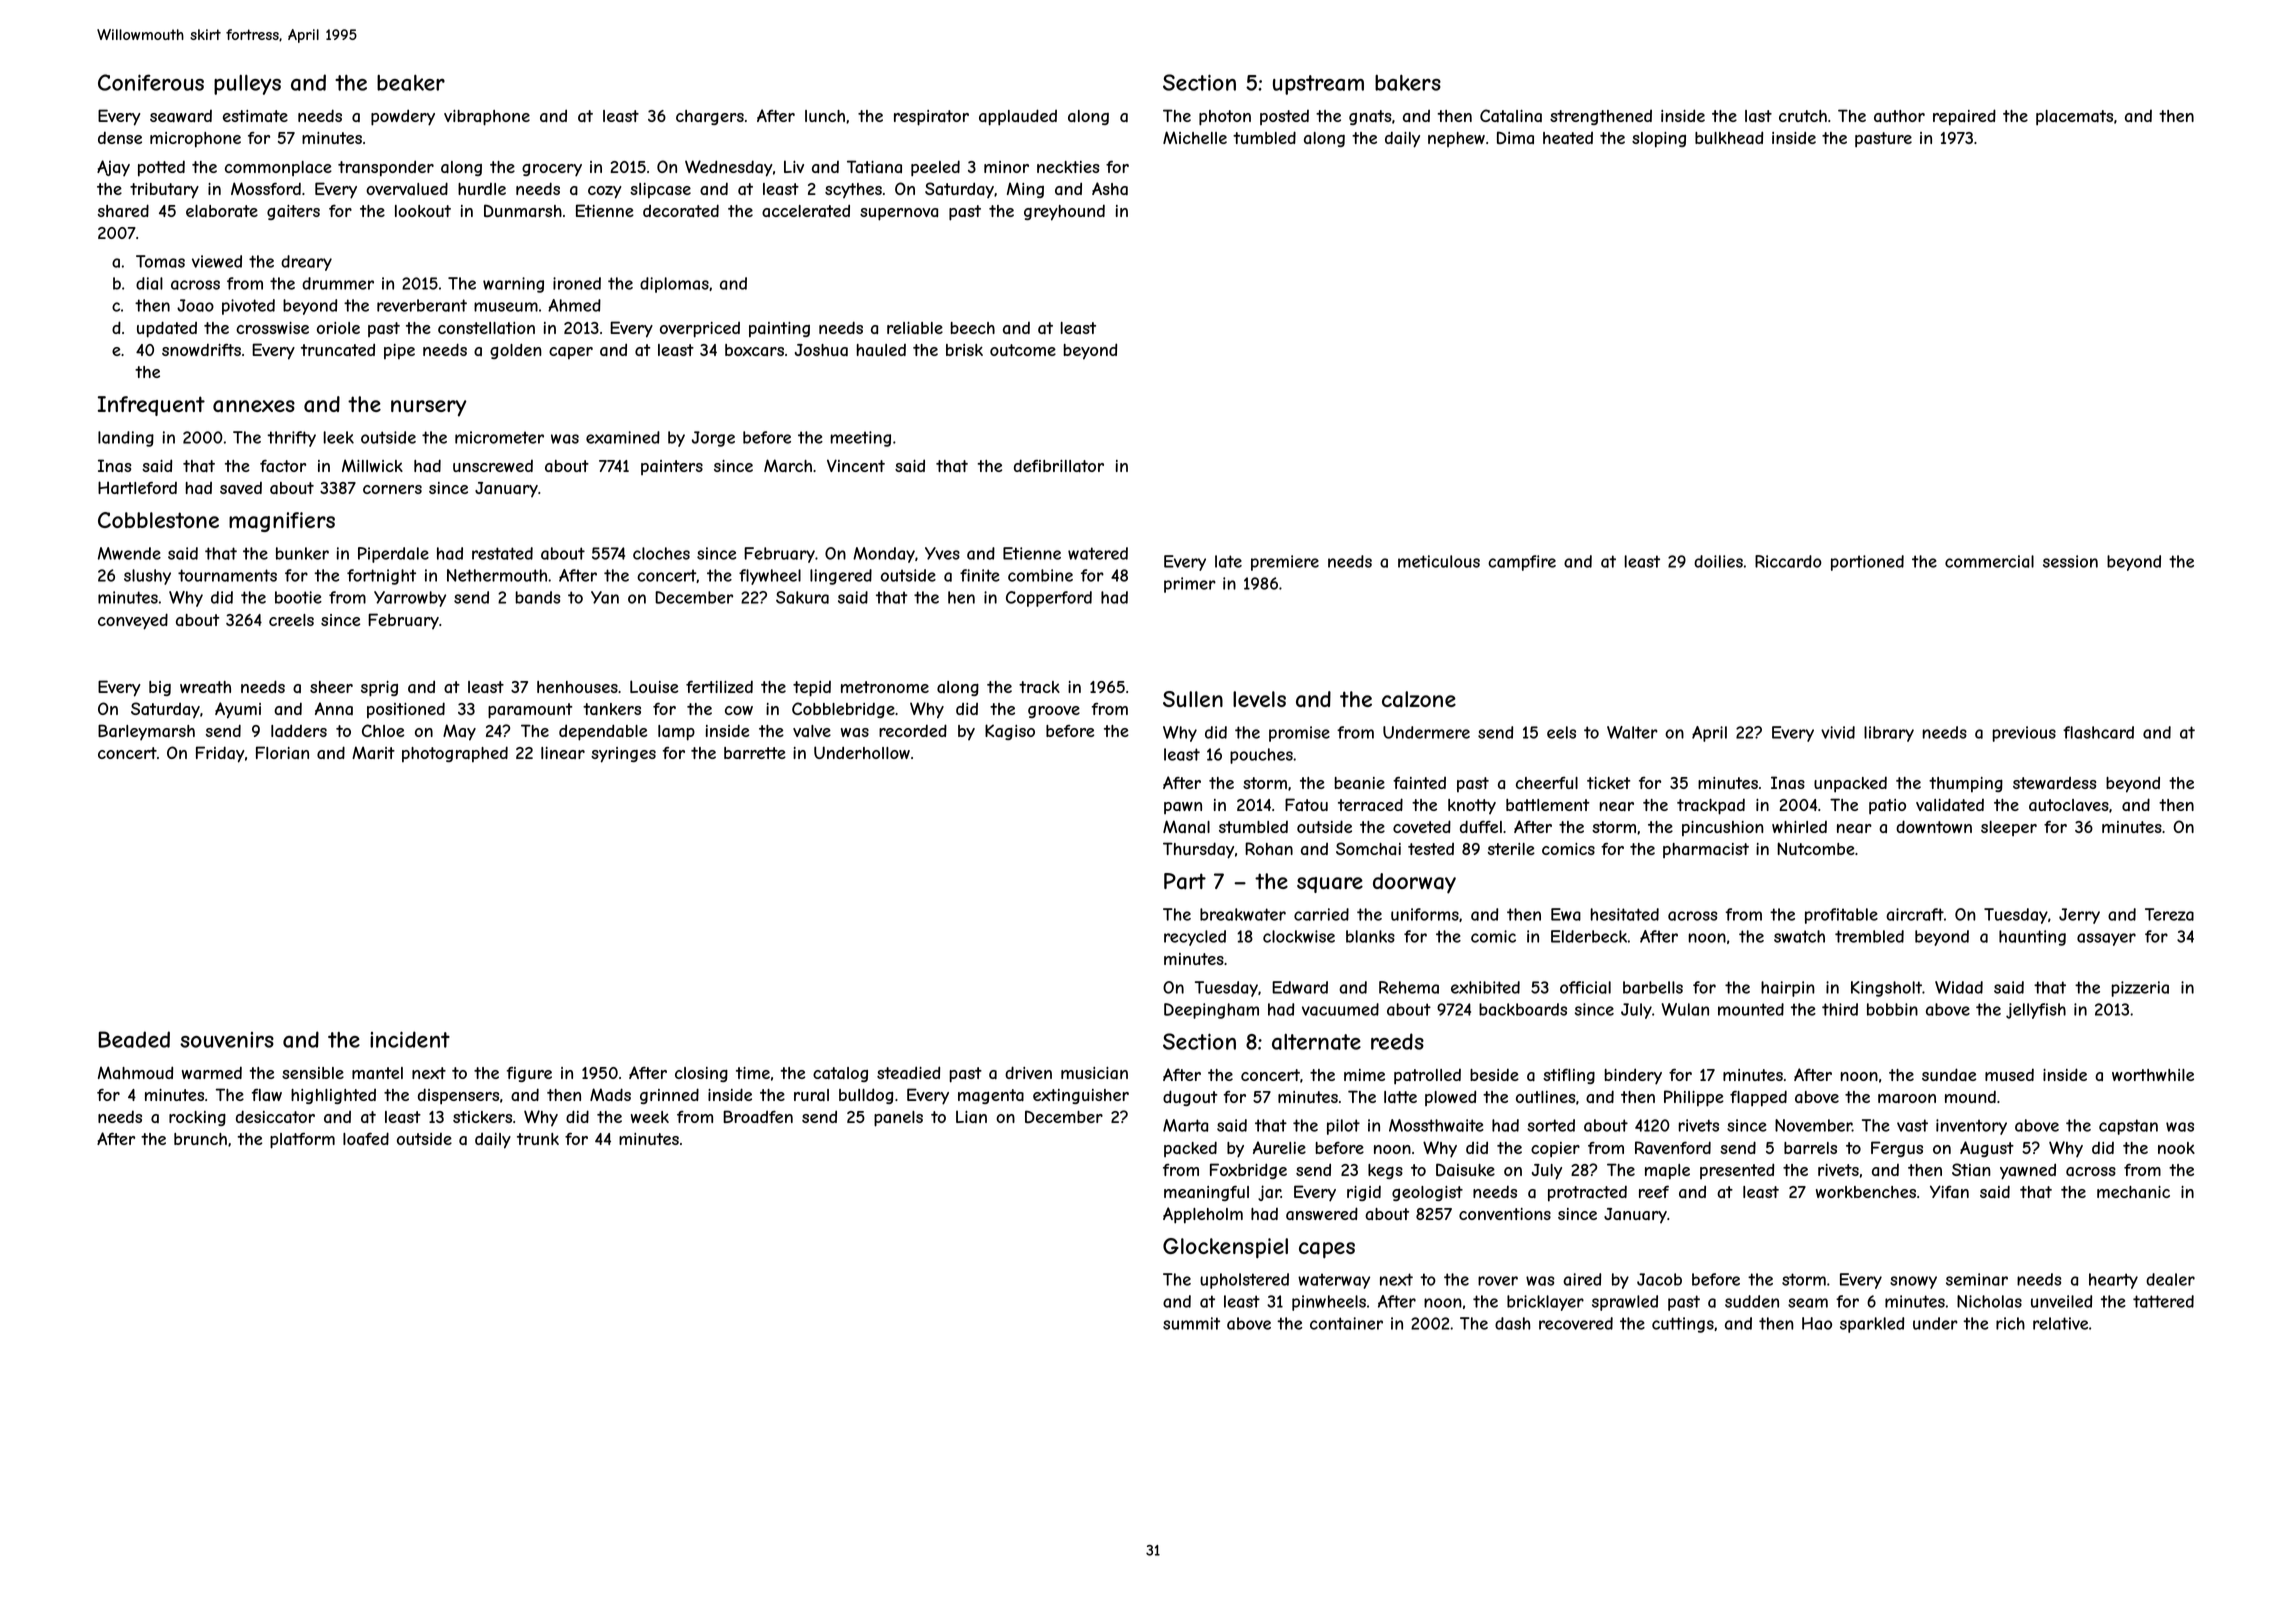 Image resolution: width=2292 pixels, height=1620 pixels. I want to click on mounted, so click(1751, 1009).
